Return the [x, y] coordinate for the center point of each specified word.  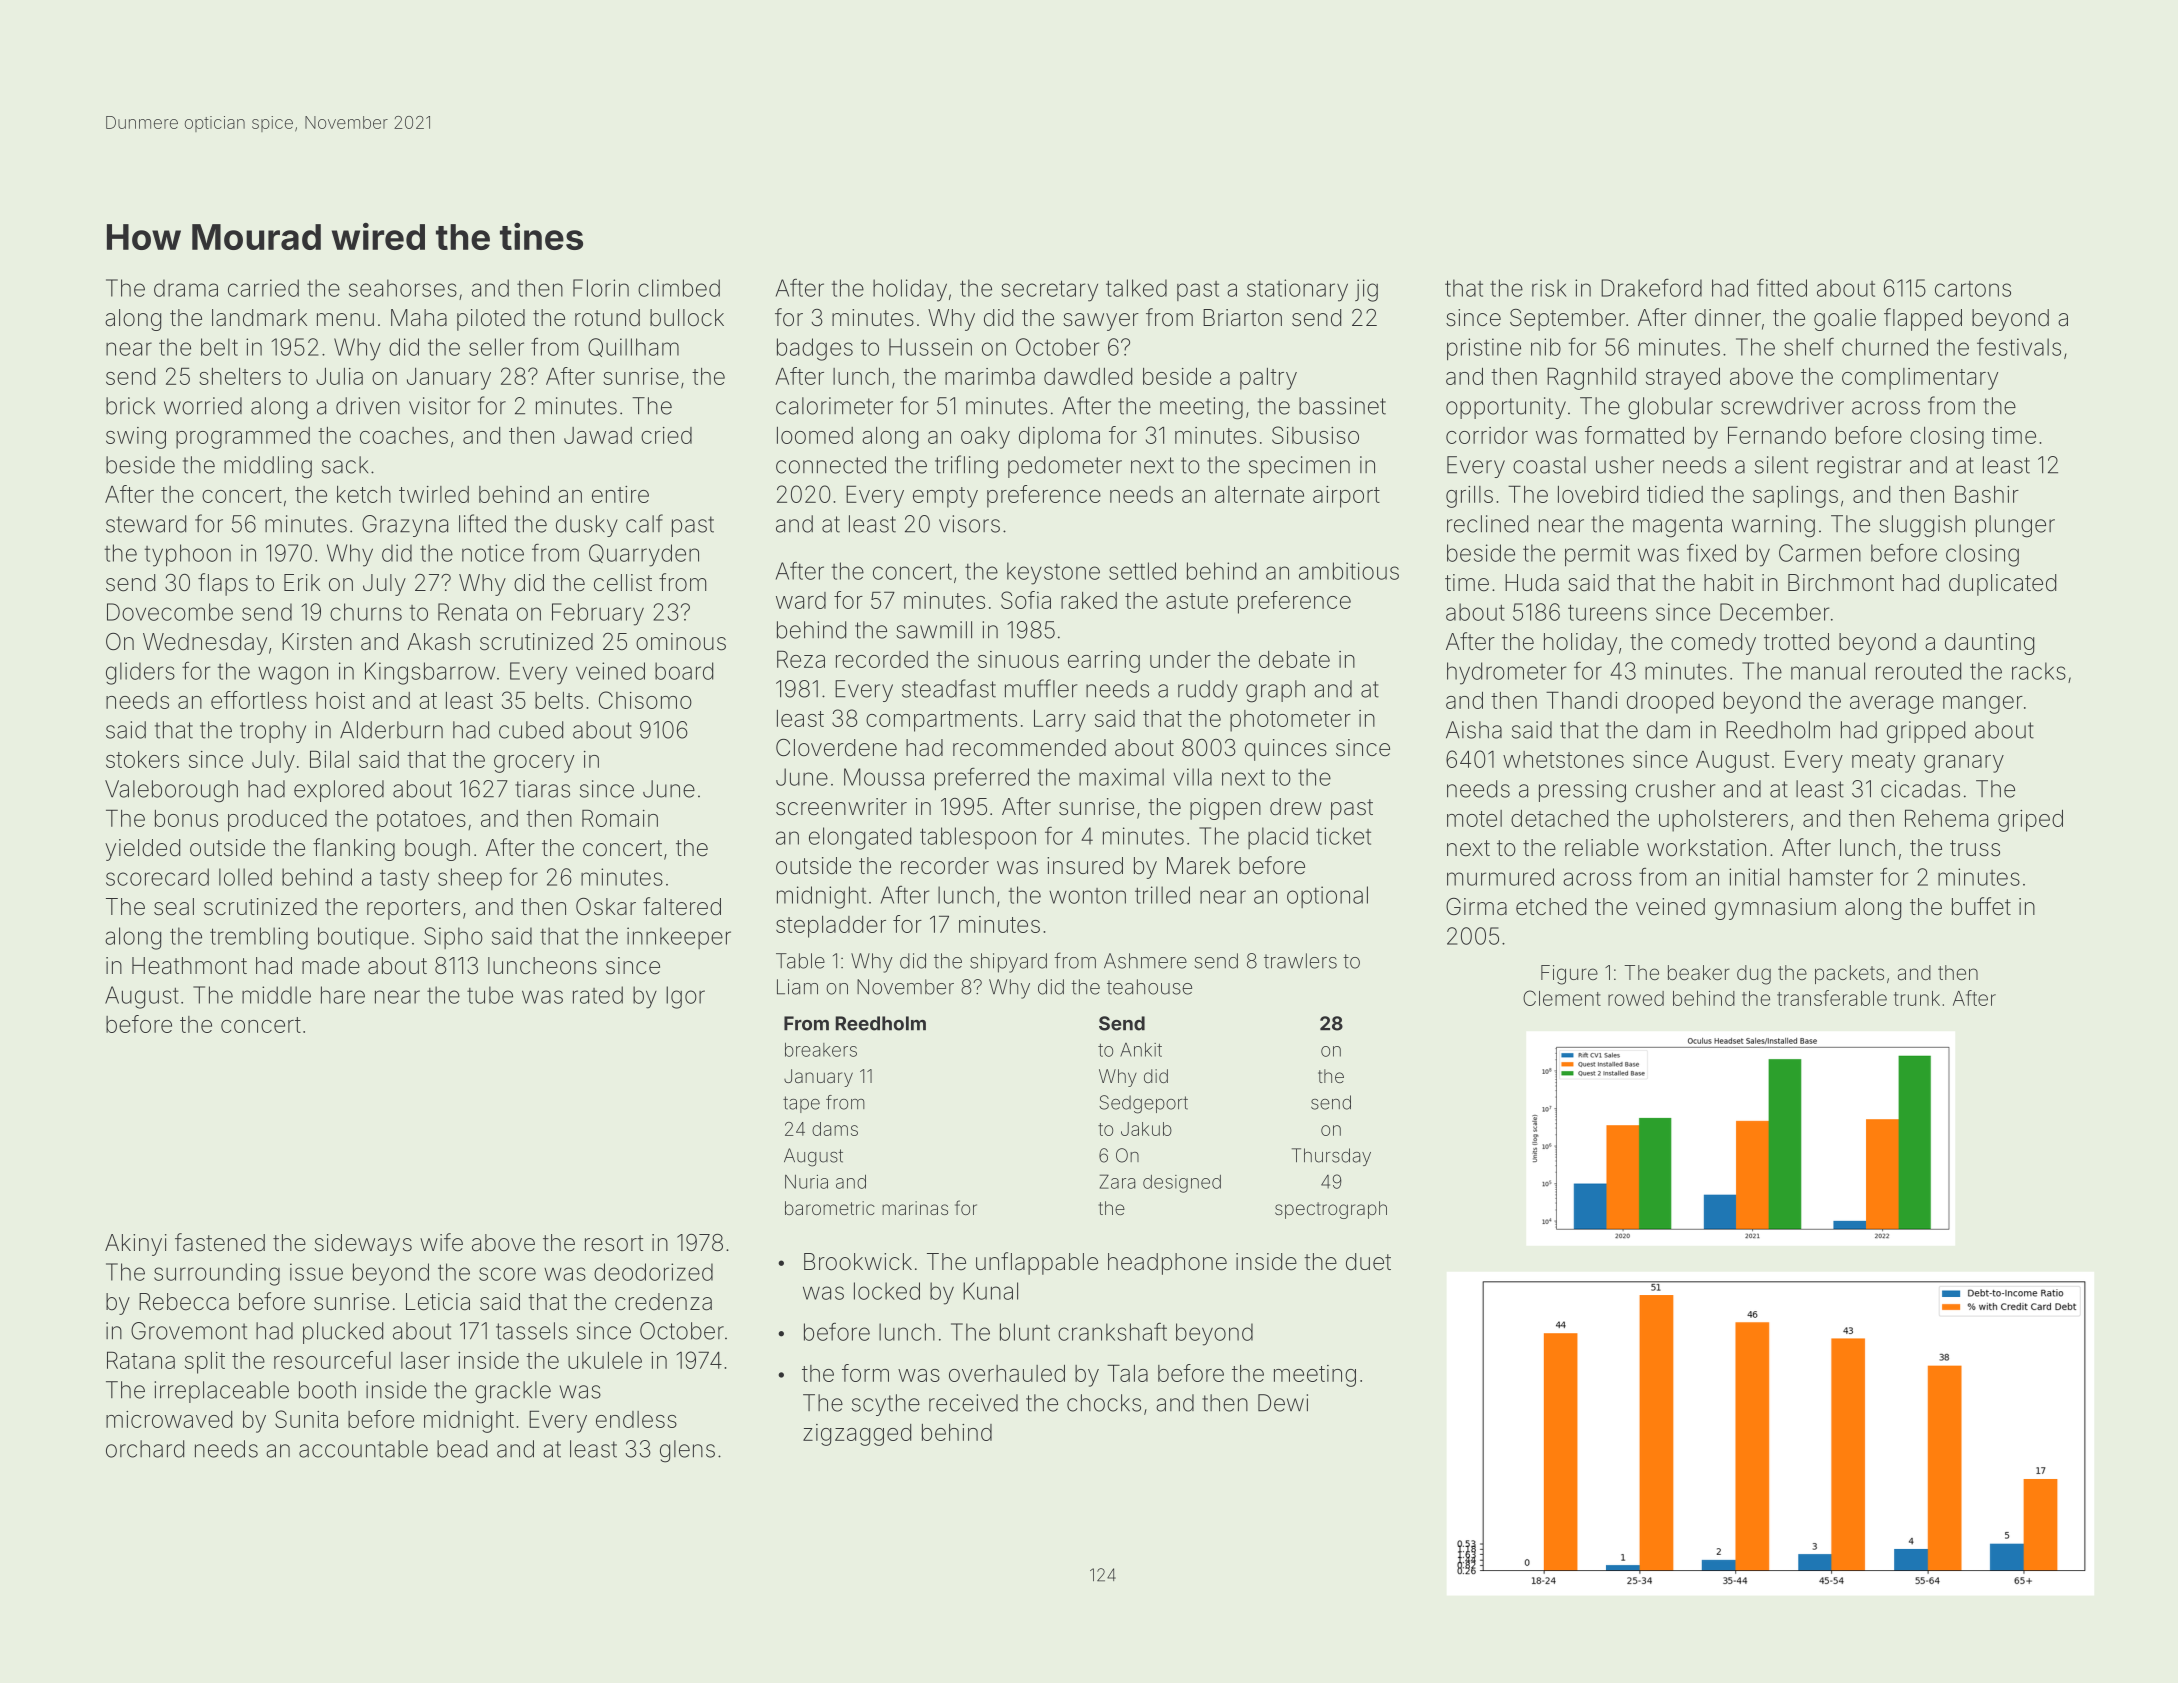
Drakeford [1651, 287]
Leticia [438, 1302]
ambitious [1349, 571]
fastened [220, 1242]
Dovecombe [170, 612]
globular [1670, 408]
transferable [1832, 998]
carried [263, 288]
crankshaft [1112, 1331]
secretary [1049, 291]
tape [801, 1104]
